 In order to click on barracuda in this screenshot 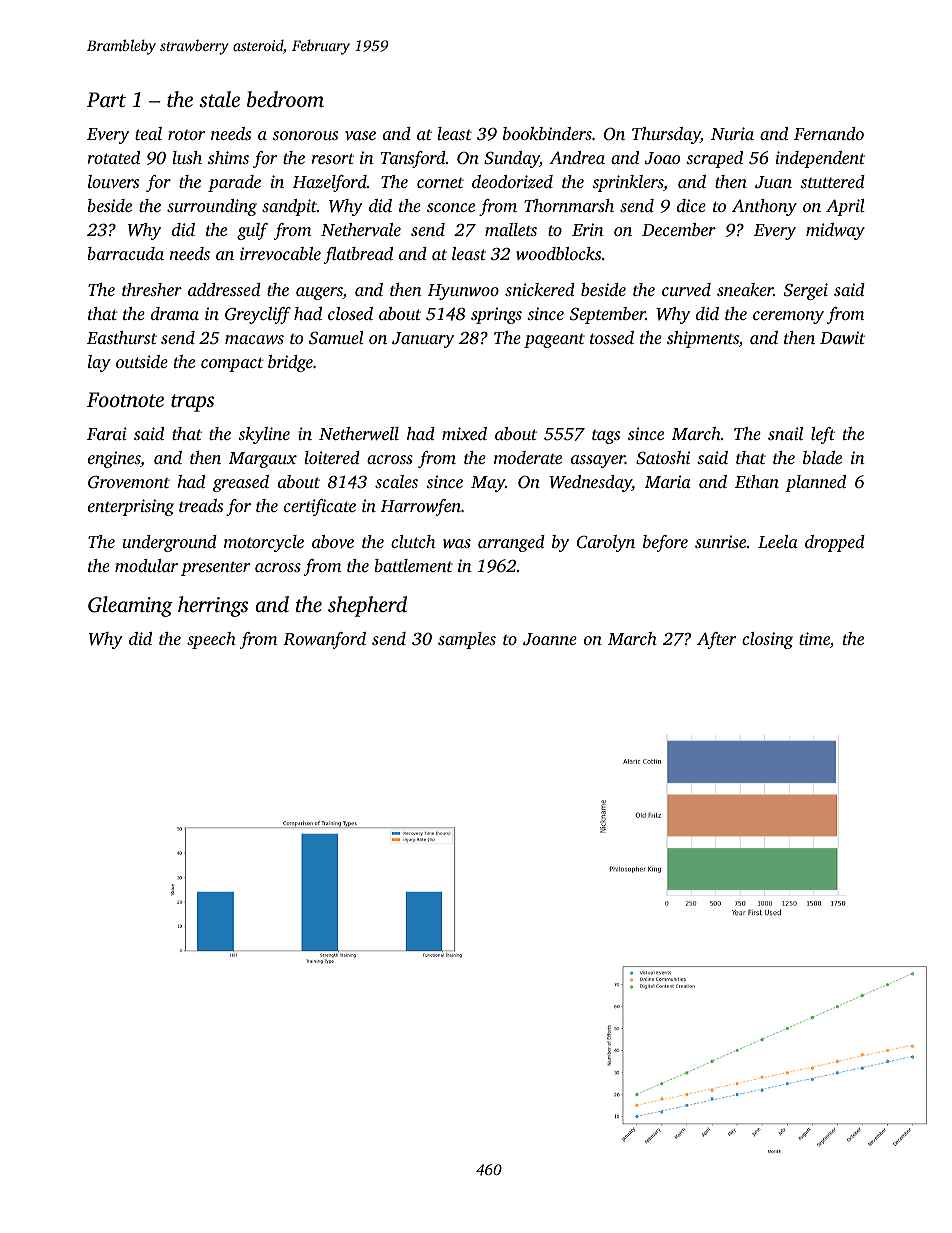, I will do `click(125, 253)`.
